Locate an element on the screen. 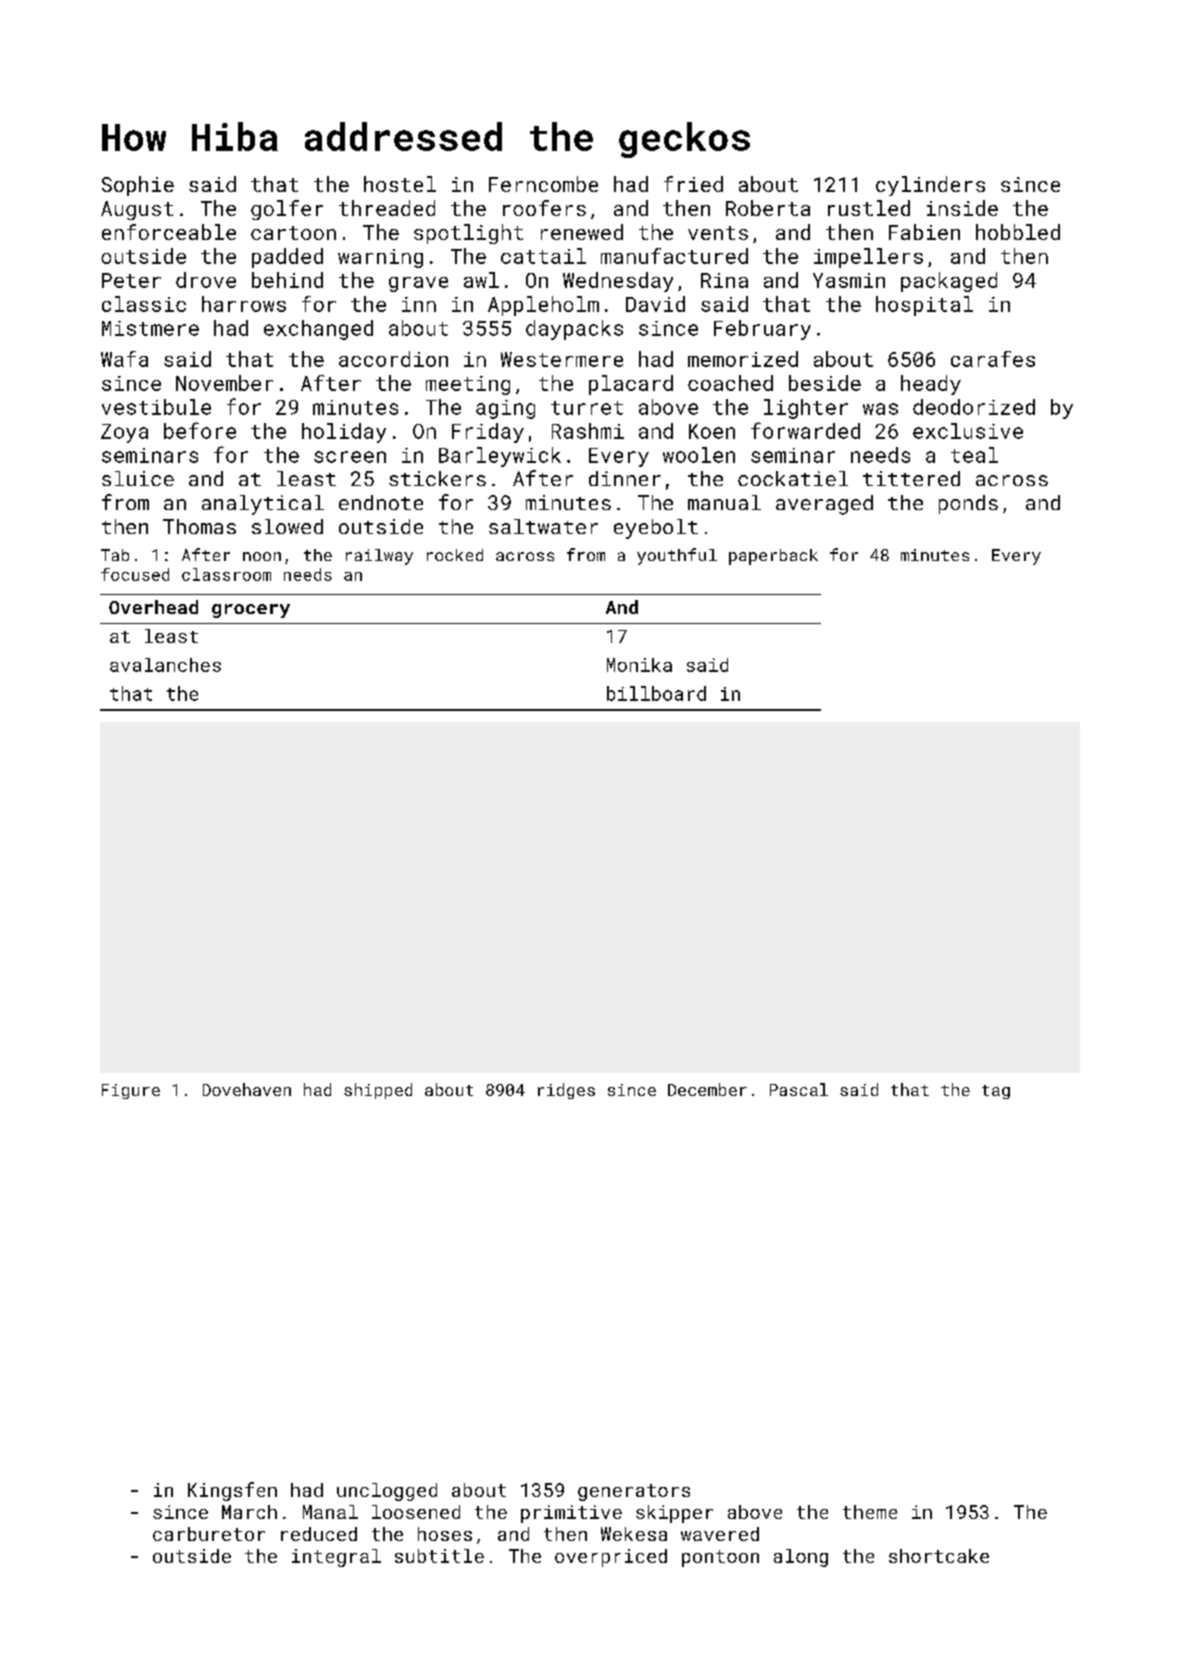 This screenshot has height=1668, width=1180. golfer is located at coordinates (287, 210).
